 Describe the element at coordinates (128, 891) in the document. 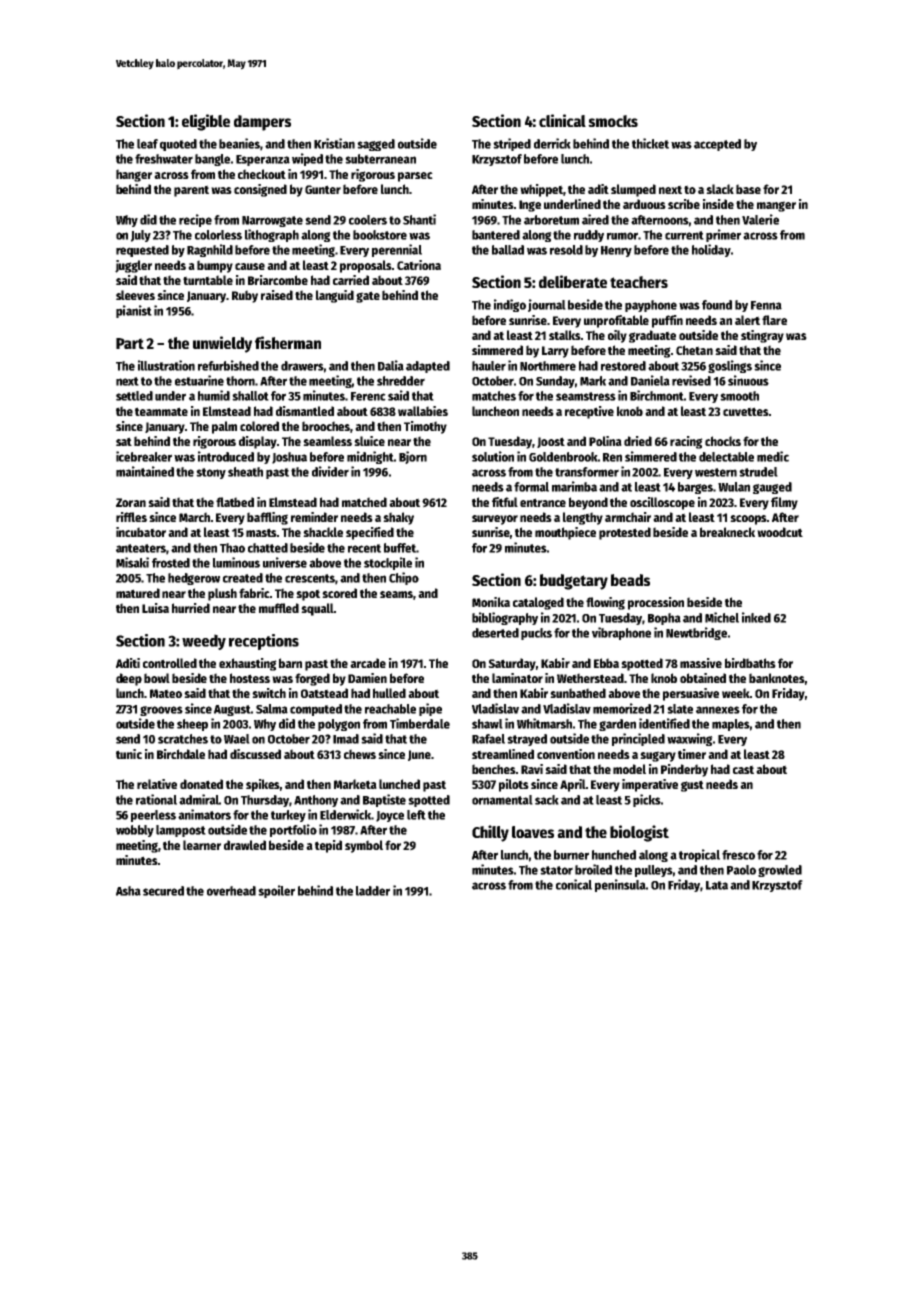

I see `Asha` at that location.
